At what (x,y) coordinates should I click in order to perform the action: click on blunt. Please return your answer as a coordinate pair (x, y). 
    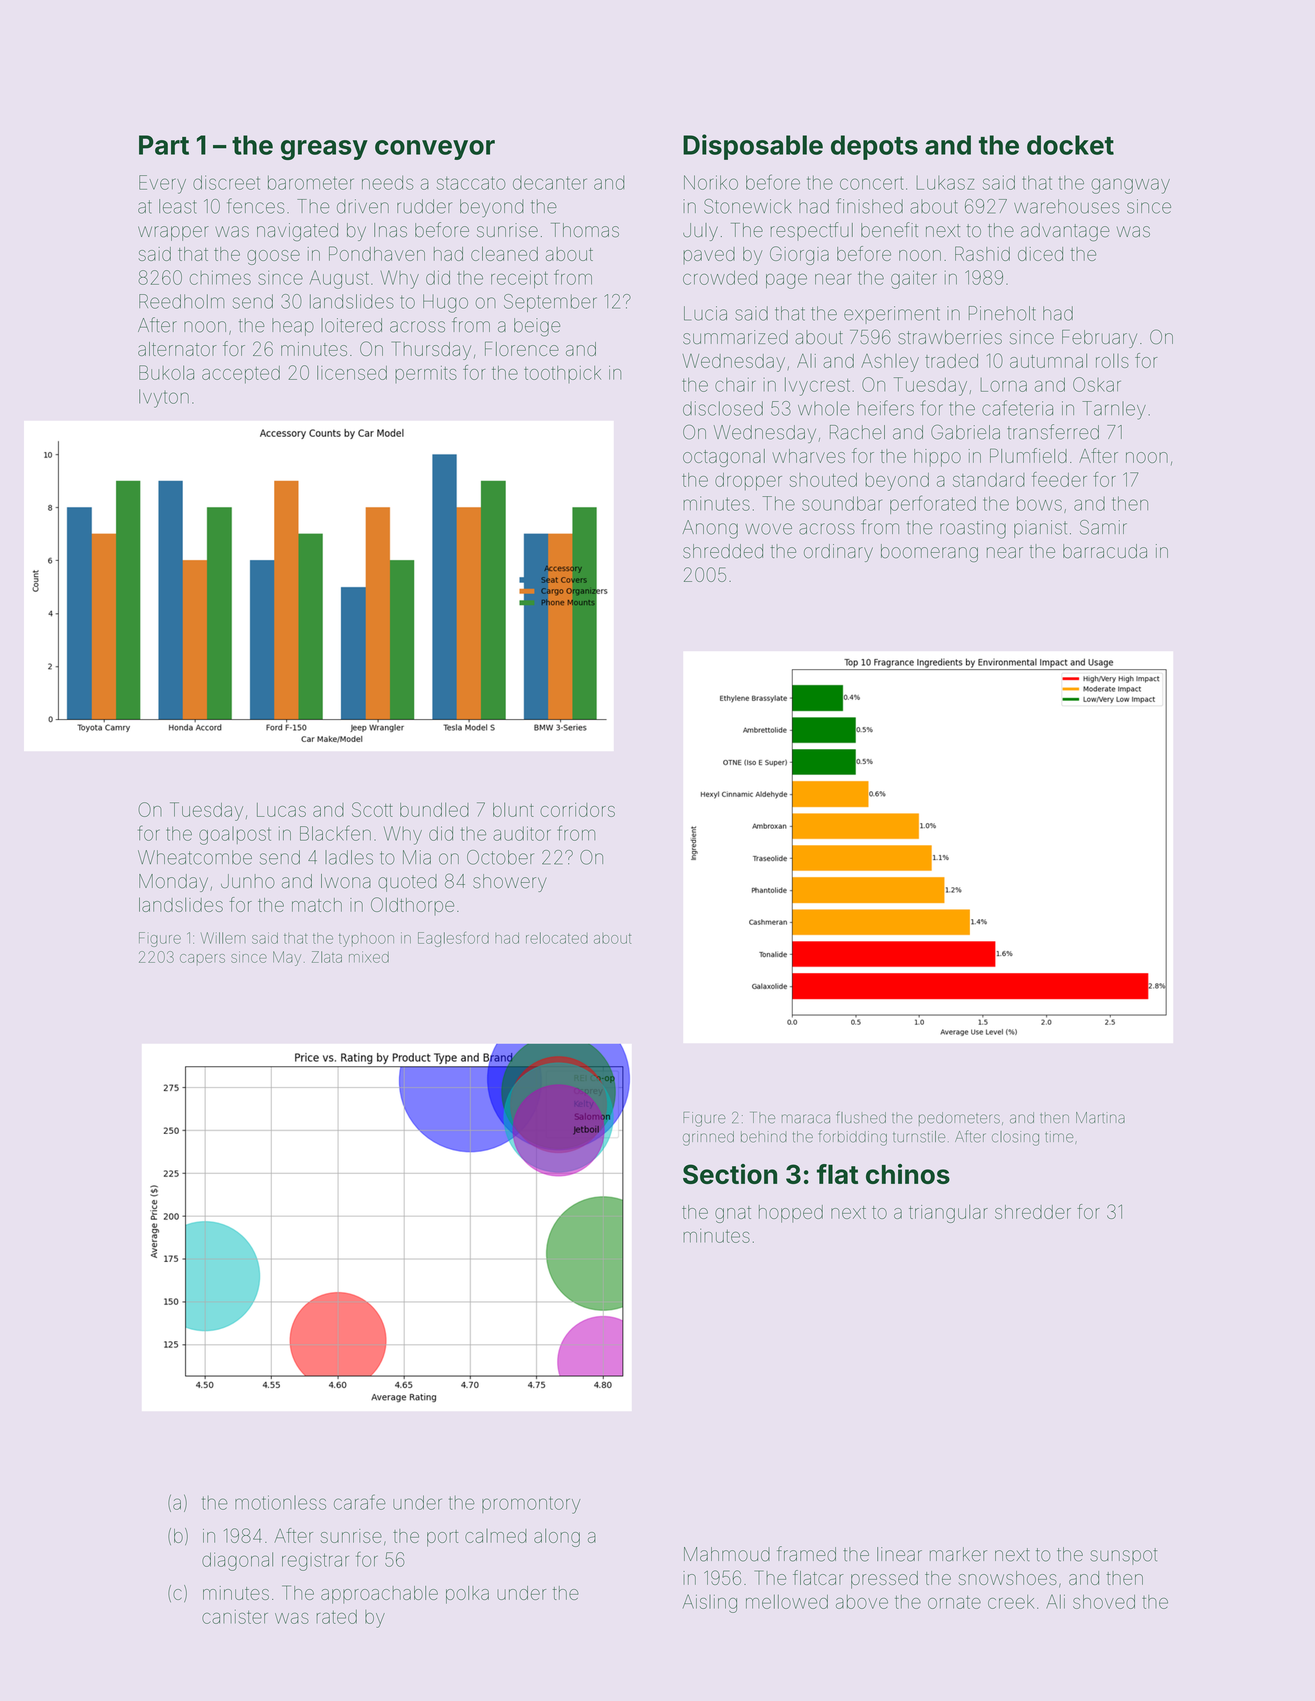
    Looking at the image, I should click on (513, 810).
